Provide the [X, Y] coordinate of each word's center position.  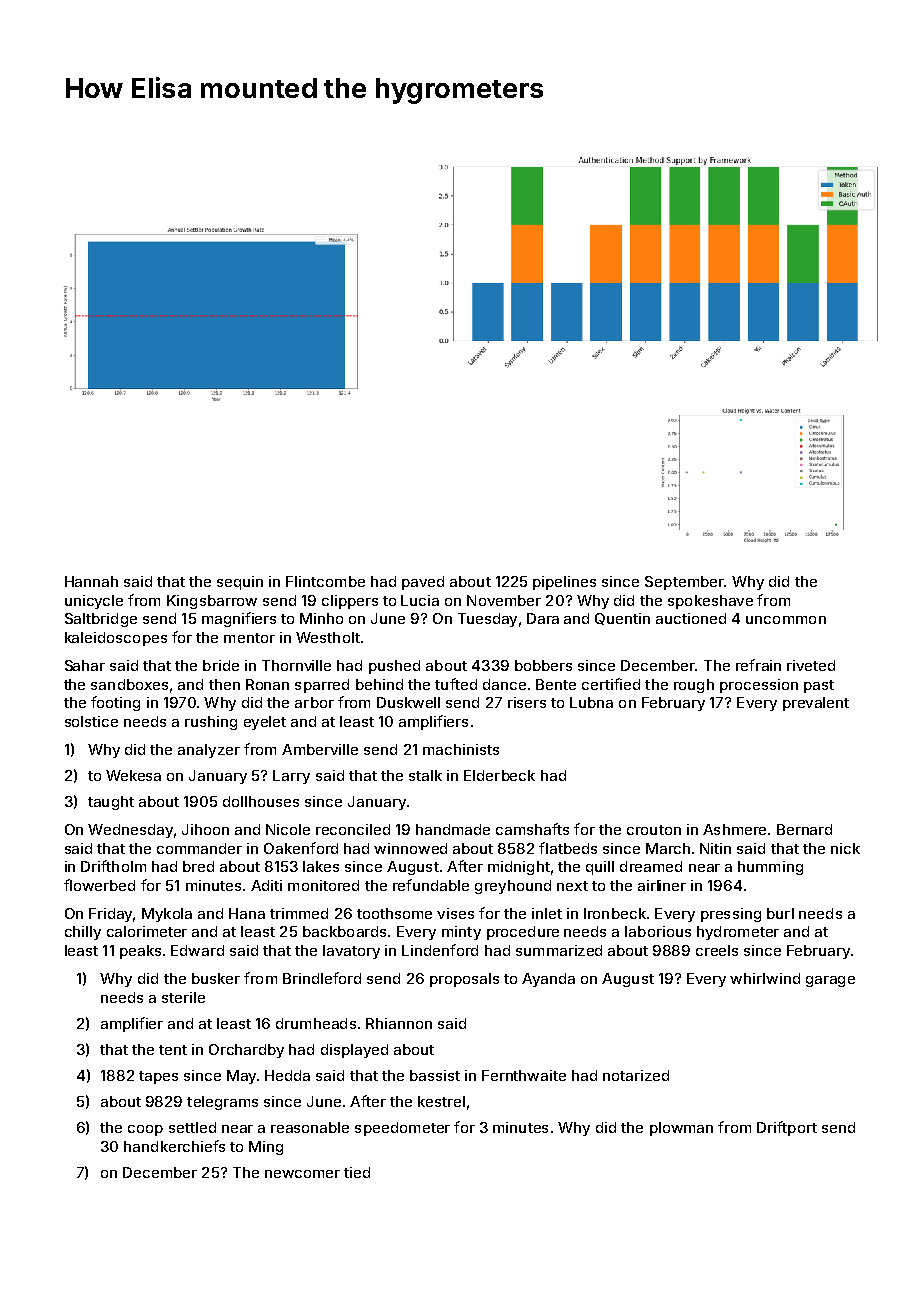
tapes [158, 1077]
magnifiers [239, 619]
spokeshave [710, 602]
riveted [811, 665]
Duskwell [408, 702]
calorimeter [147, 931]
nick [845, 848]
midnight [519, 868]
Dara [543, 618]
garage [830, 981]
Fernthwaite [524, 1075]
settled [192, 1127]
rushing [211, 723]
